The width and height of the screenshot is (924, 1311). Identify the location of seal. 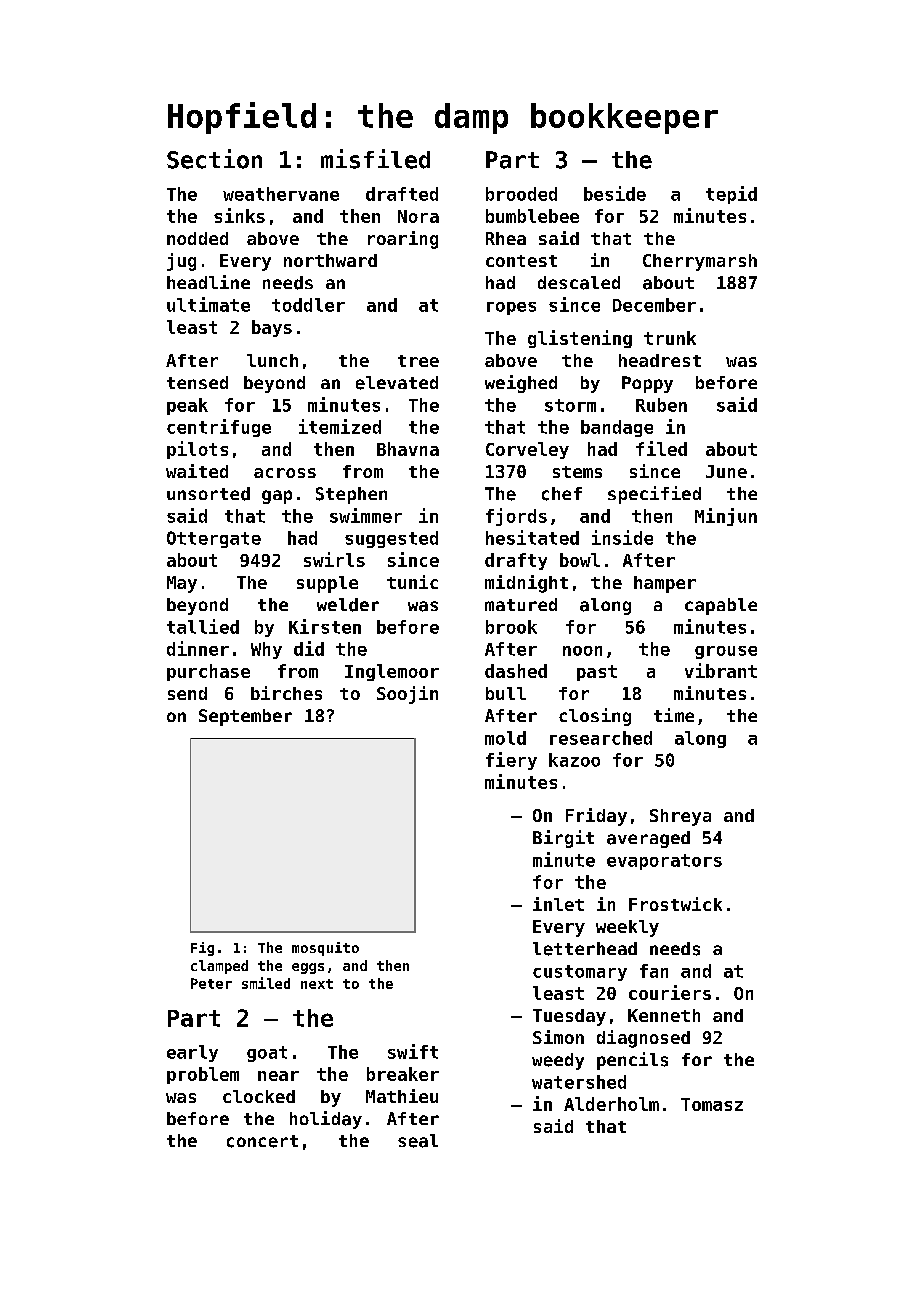
(418, 1141).
